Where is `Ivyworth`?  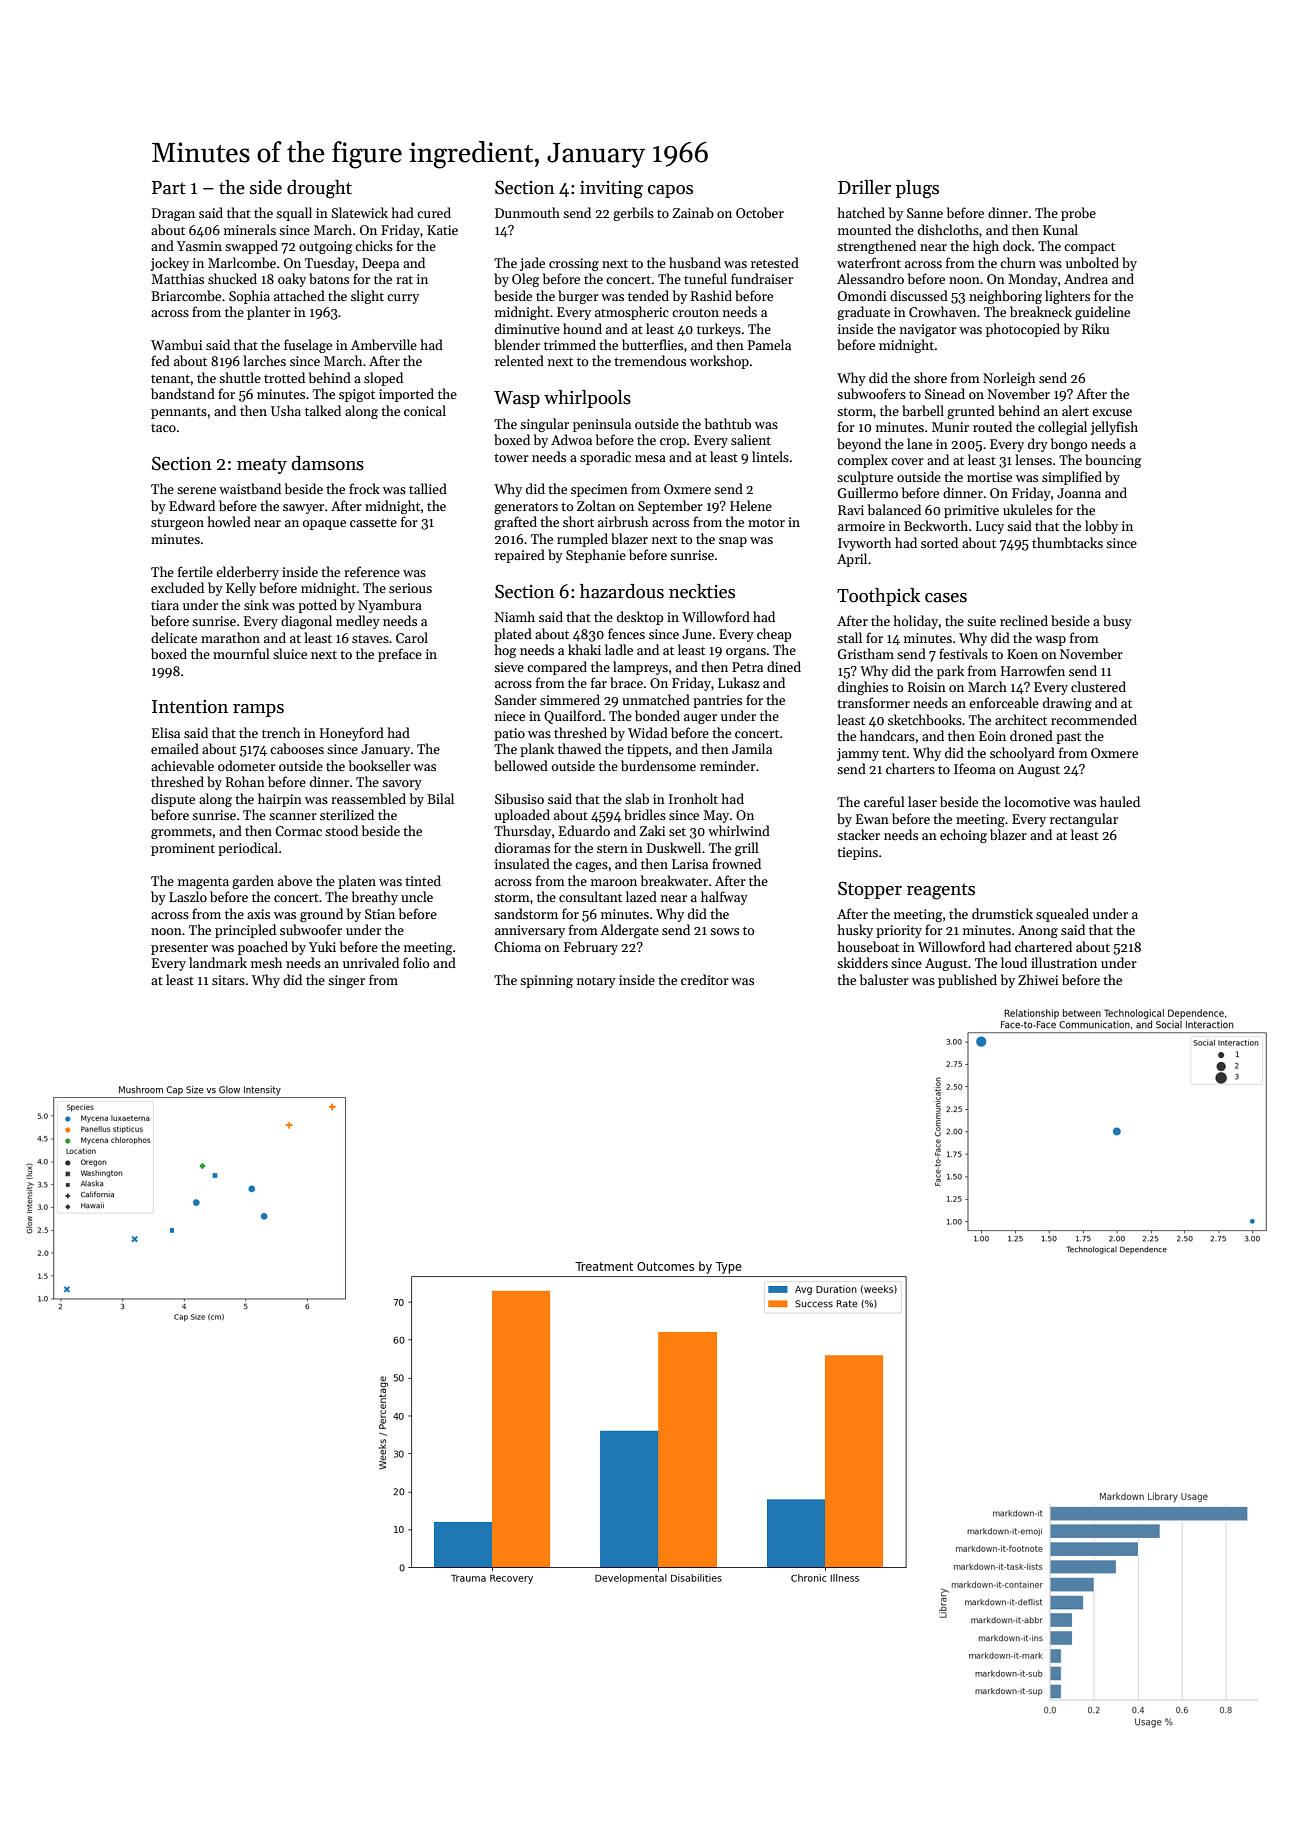
Ivyworth is located at coordinates (864, 544).
